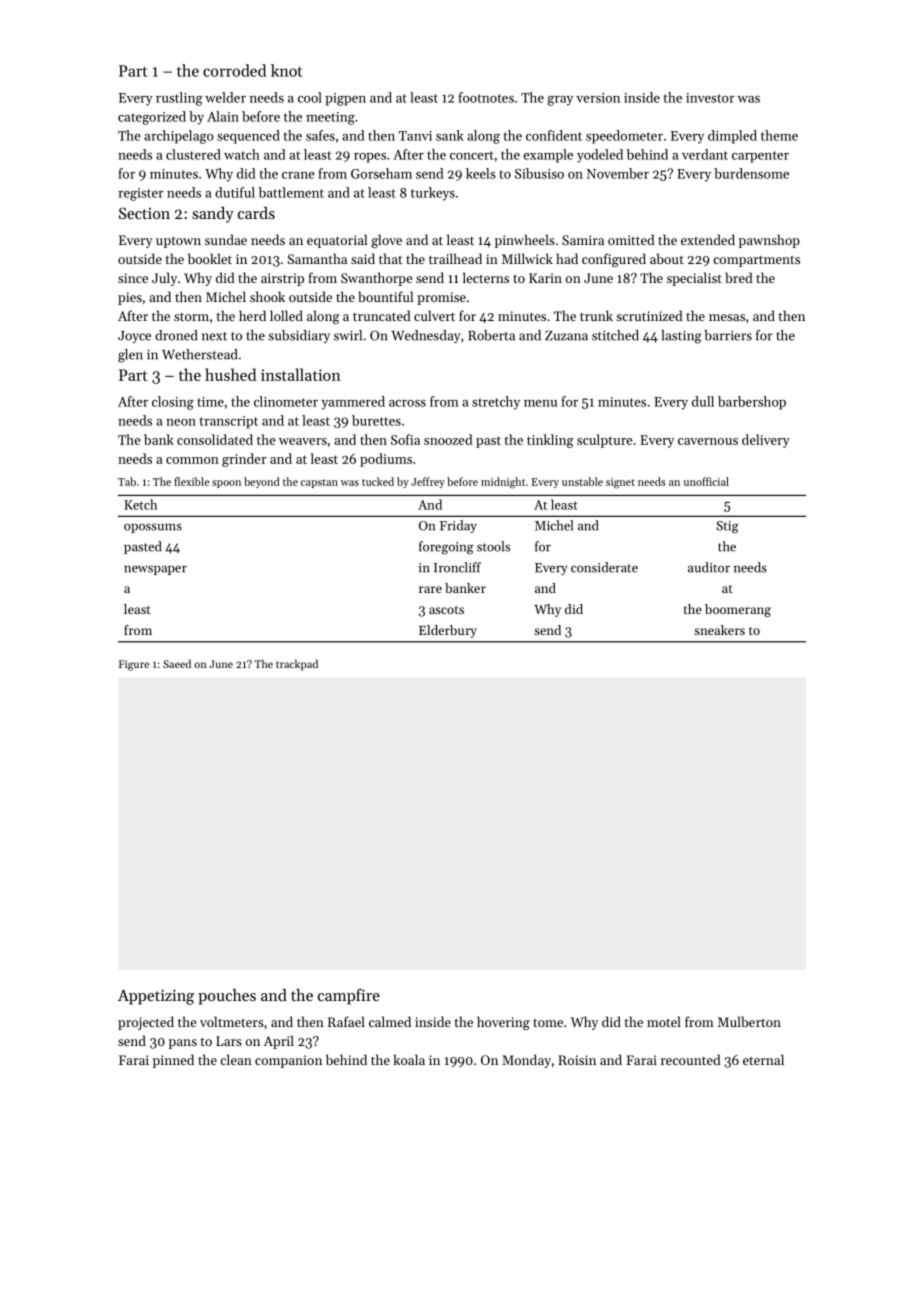 This screenshot has width=924, height=1308. Describe the element at coordinates (381, 173) in the screenshot. I see `Gorseham` at that location.
